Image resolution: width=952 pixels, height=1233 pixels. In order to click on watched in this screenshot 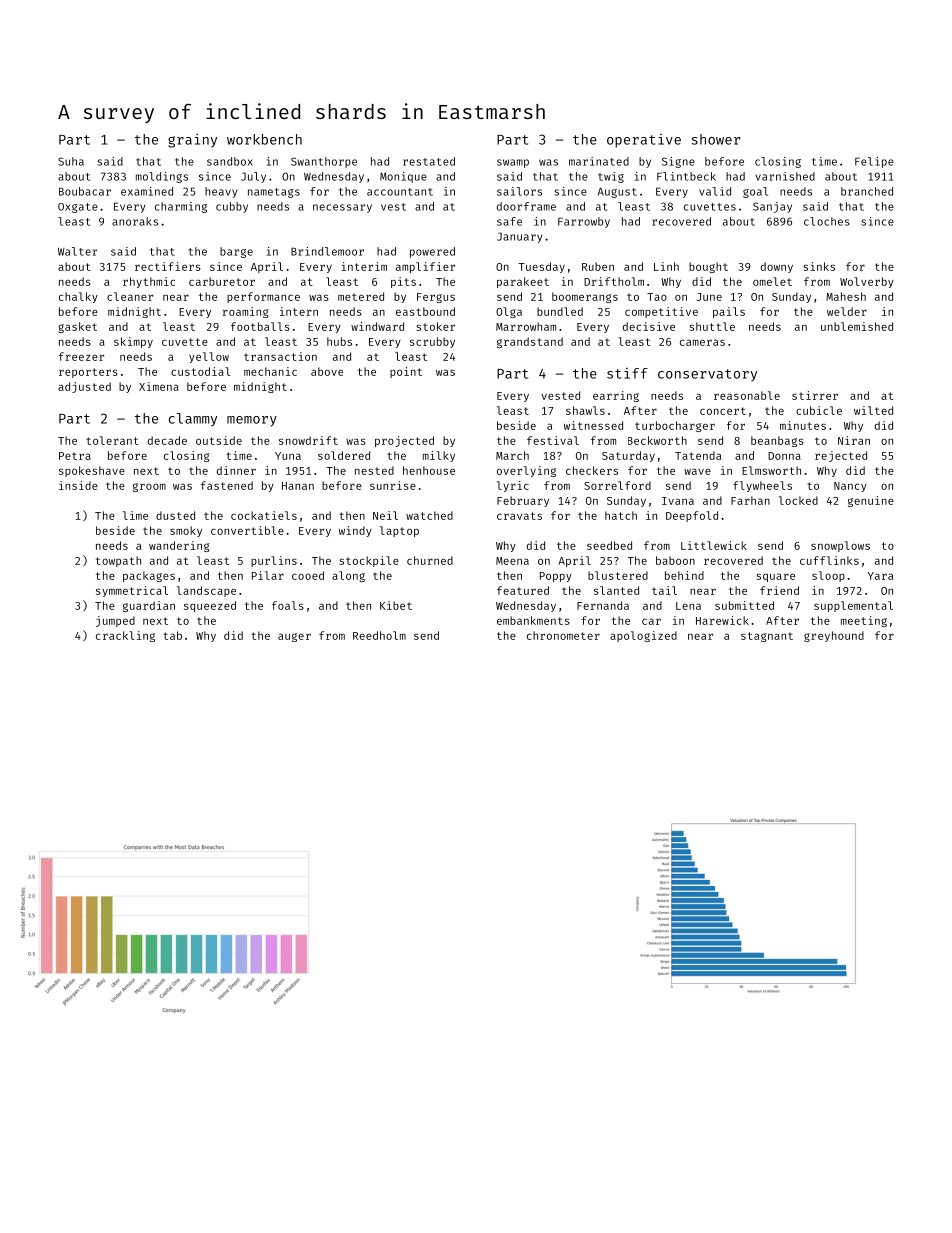, I will do `click(429, 515)`.
